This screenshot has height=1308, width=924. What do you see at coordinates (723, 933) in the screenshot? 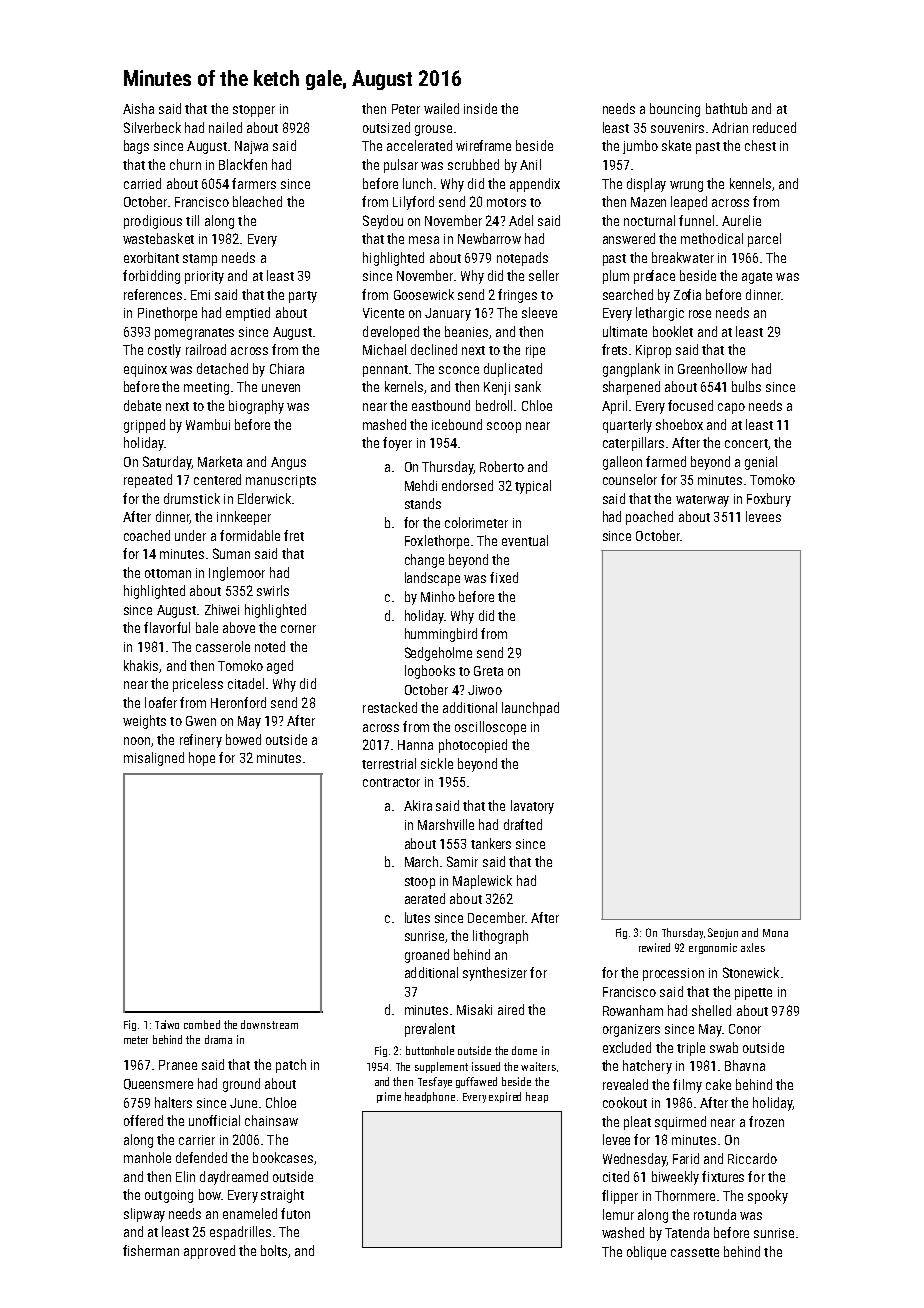
I see `Seojun` at bounding box center [723, 933].
